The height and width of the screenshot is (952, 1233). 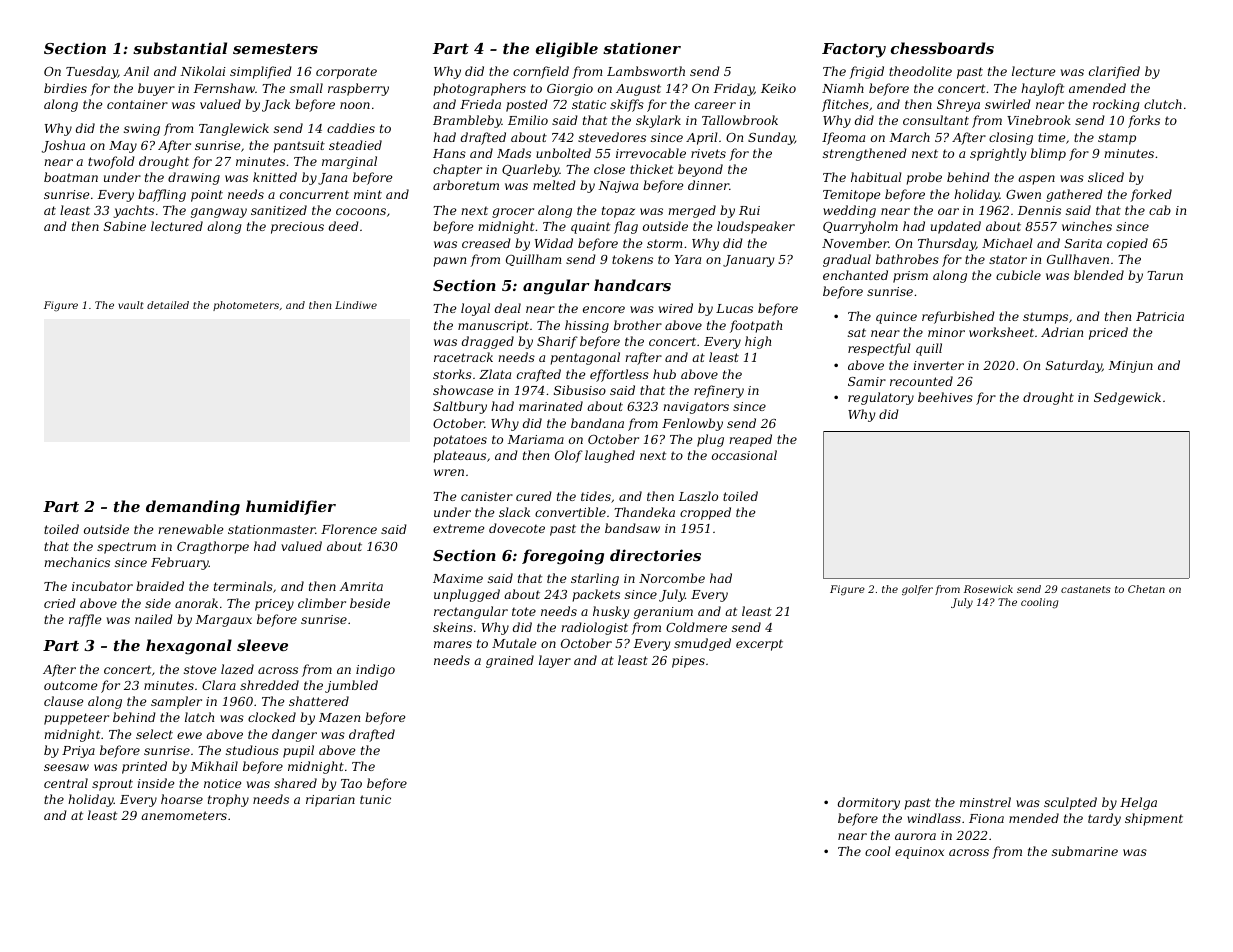 I want to click on Temitope, so click(x=851, y=196).
